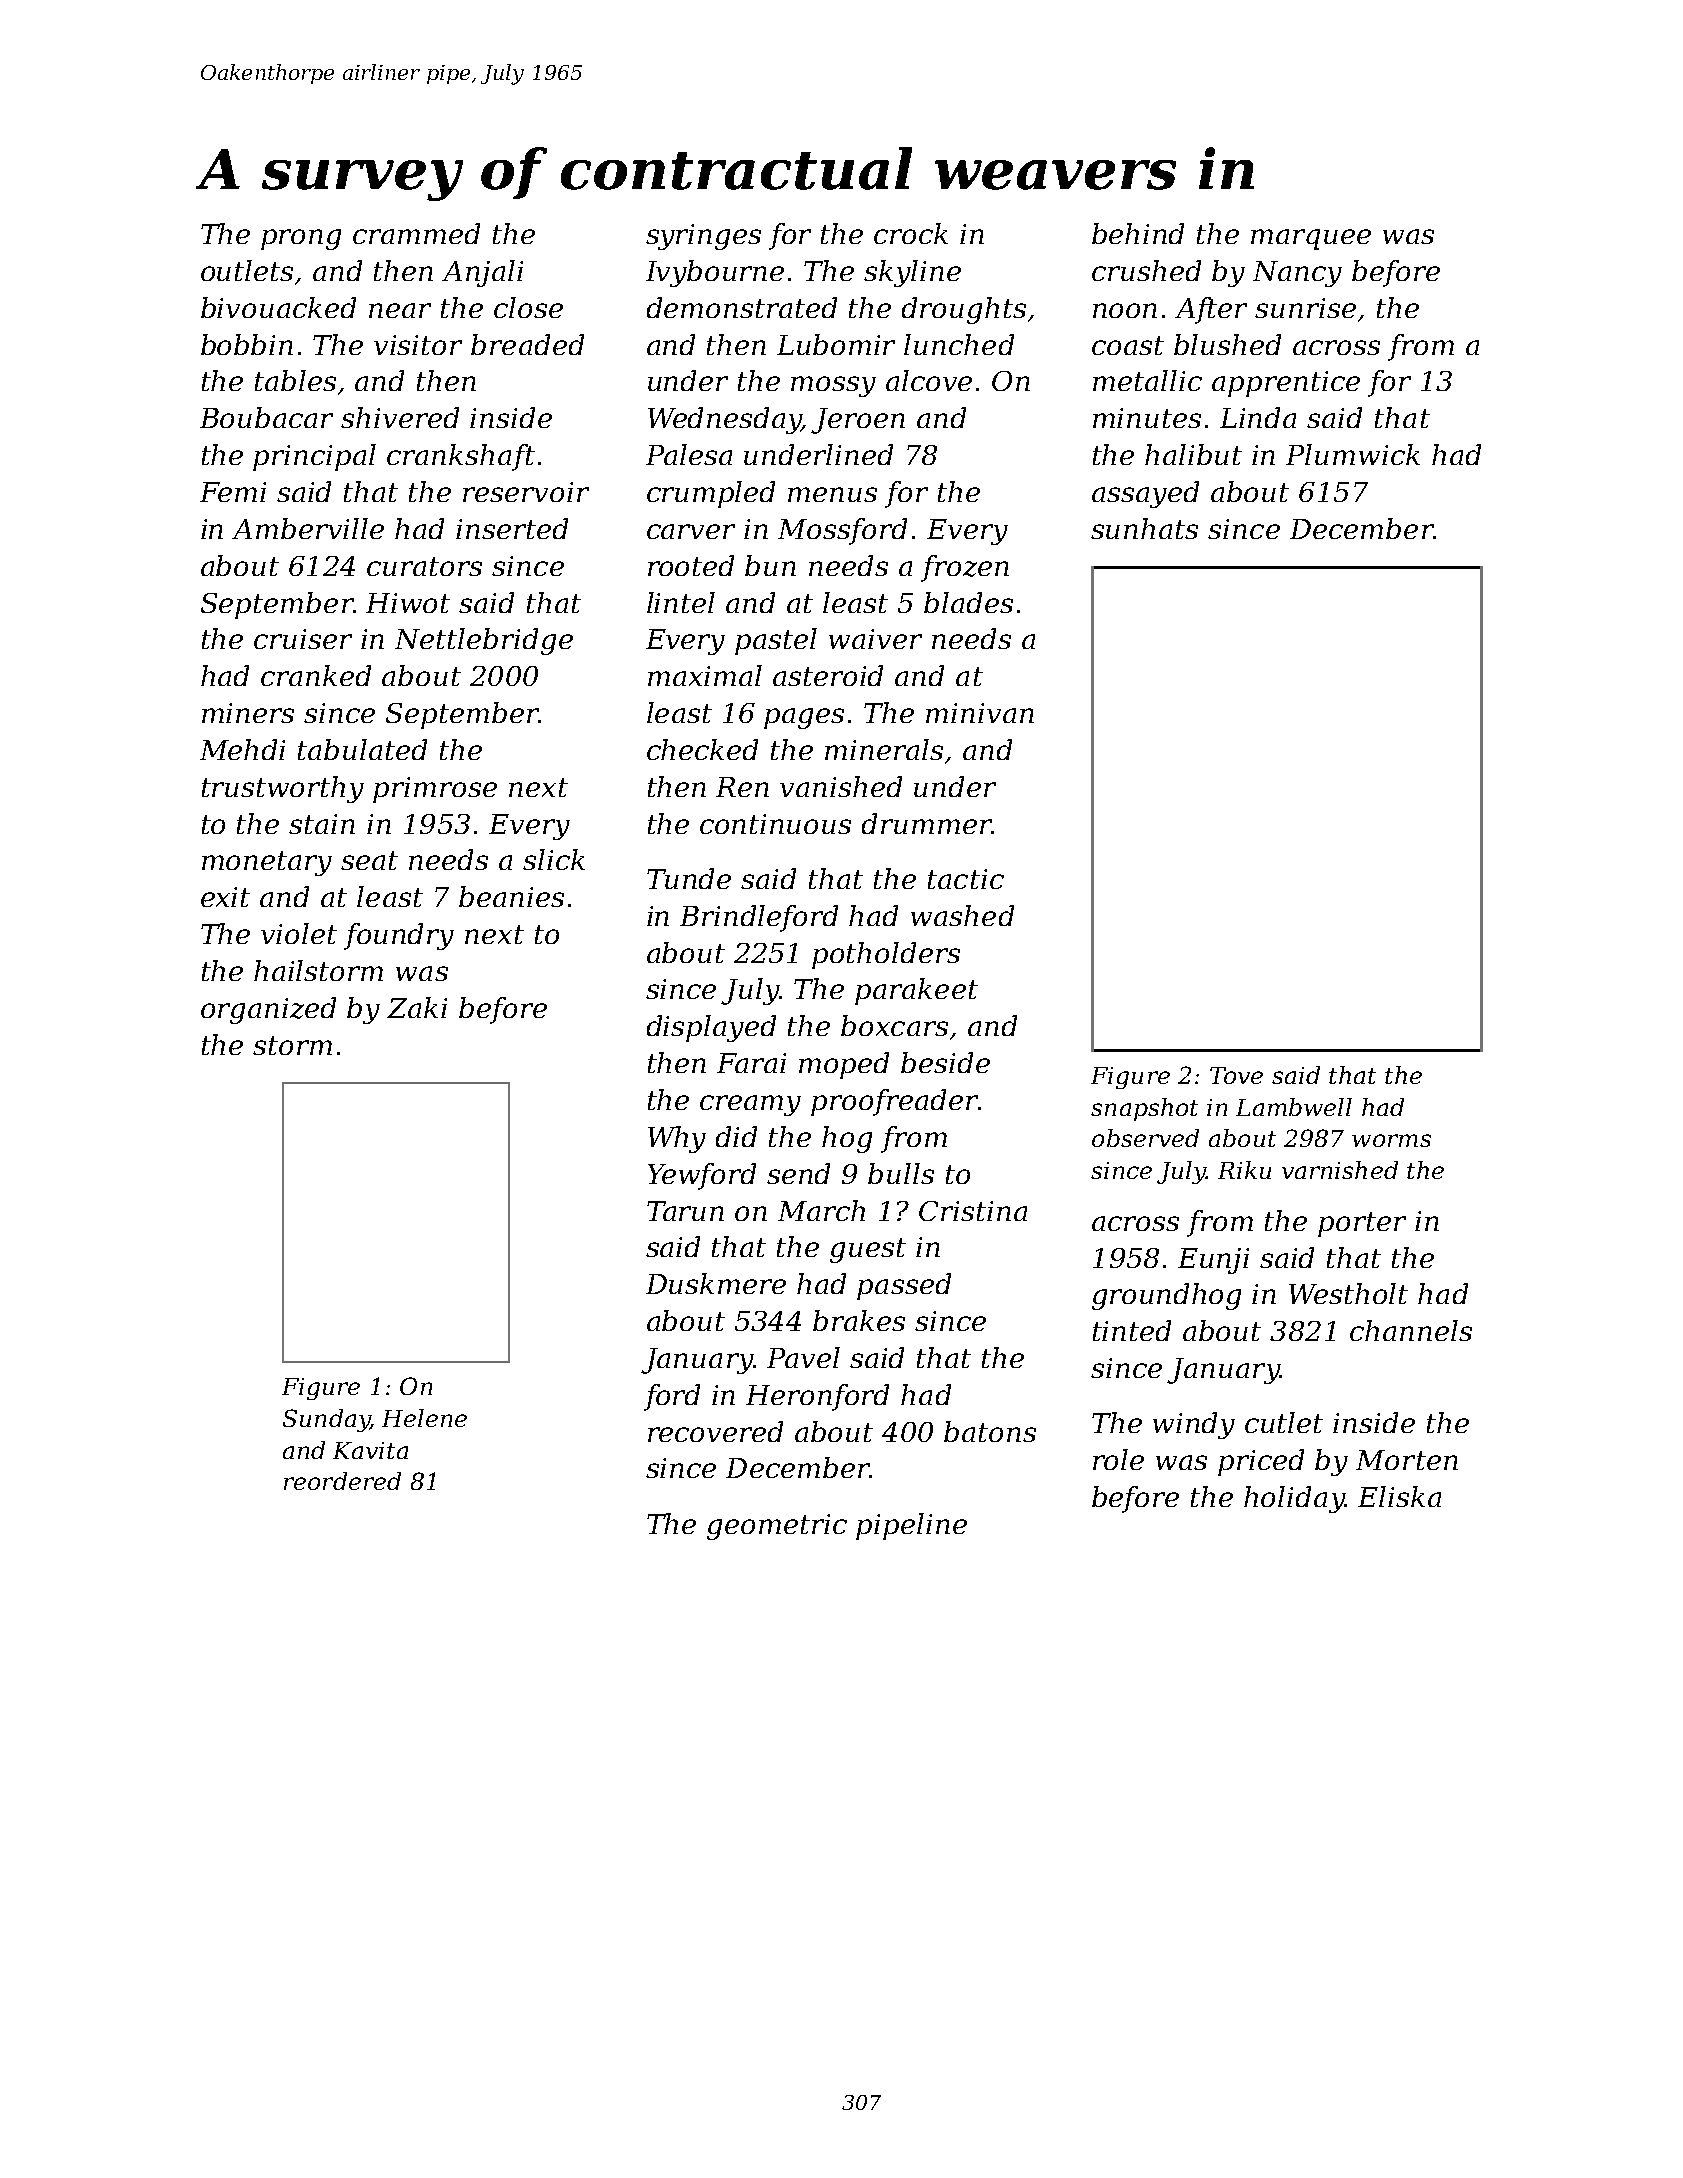  What do you see at coordinates (966, 879) in the page?
I see `tactic` at bounding box center [966, 879].
